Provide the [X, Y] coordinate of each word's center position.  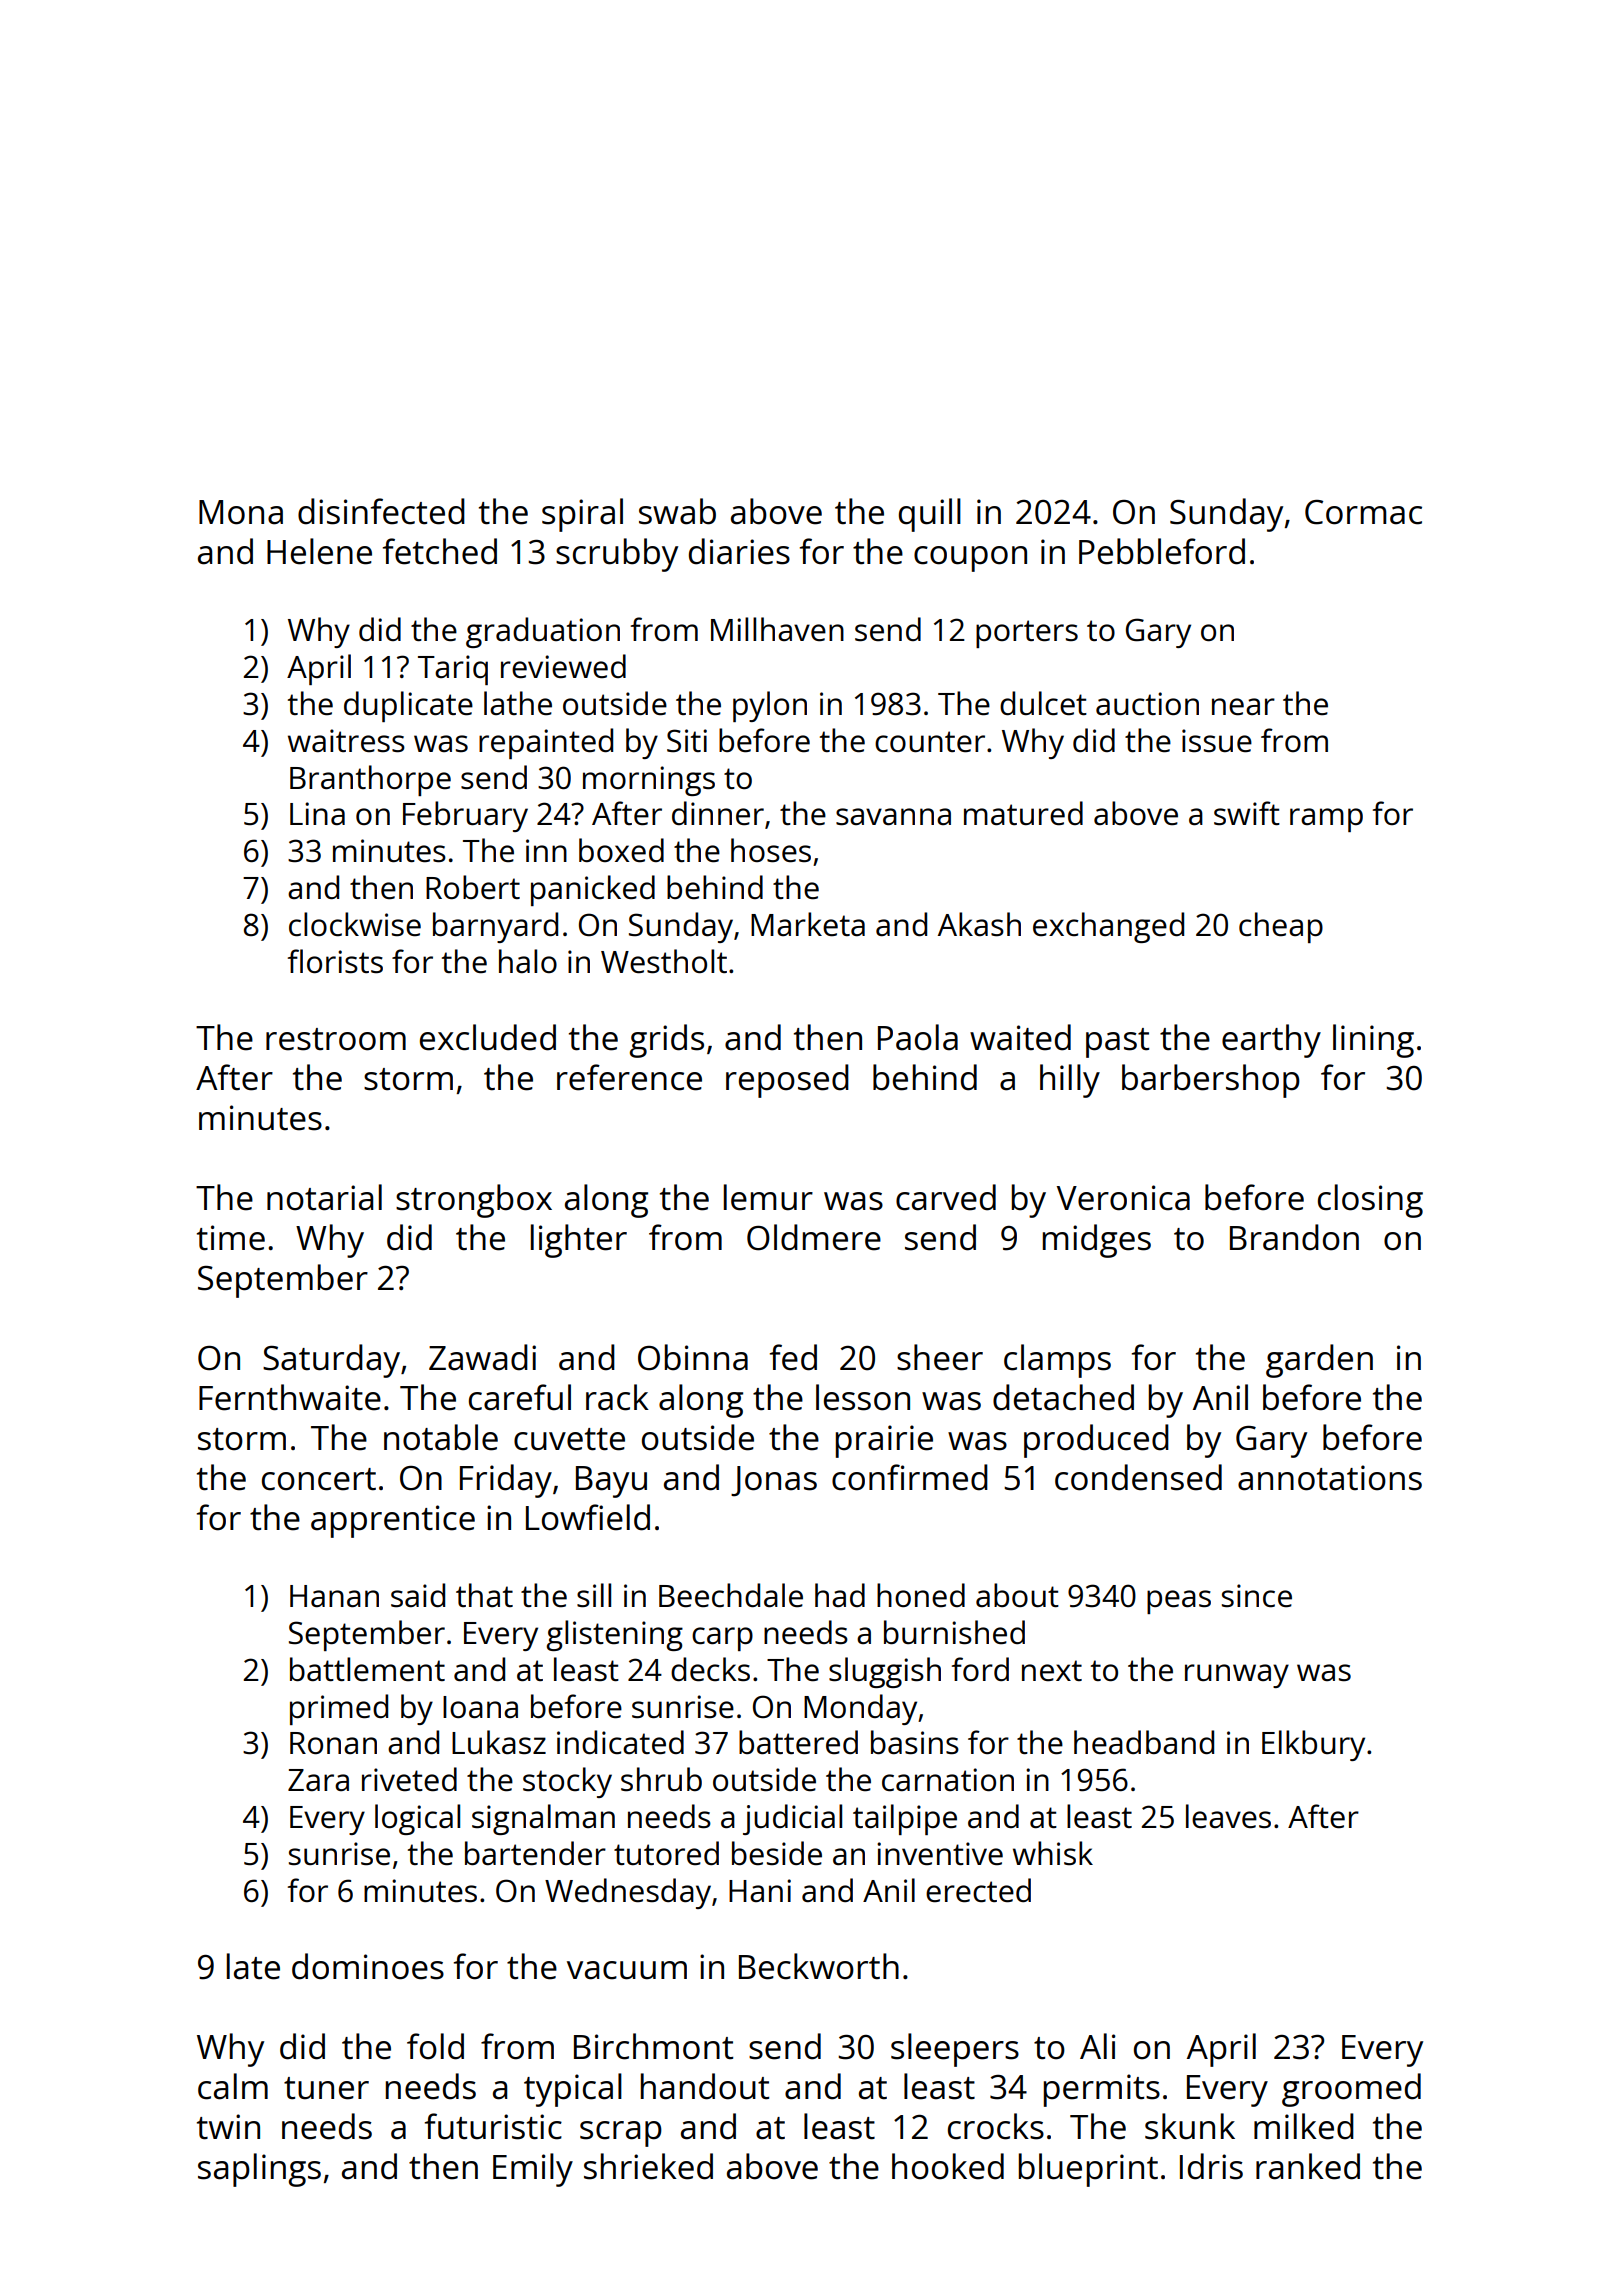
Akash [979, 924]
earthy [1271, 1041]
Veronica [1123, 1198]
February [465, 816]
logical [417, 1819]
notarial [324, 1197]
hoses [771, 850]
